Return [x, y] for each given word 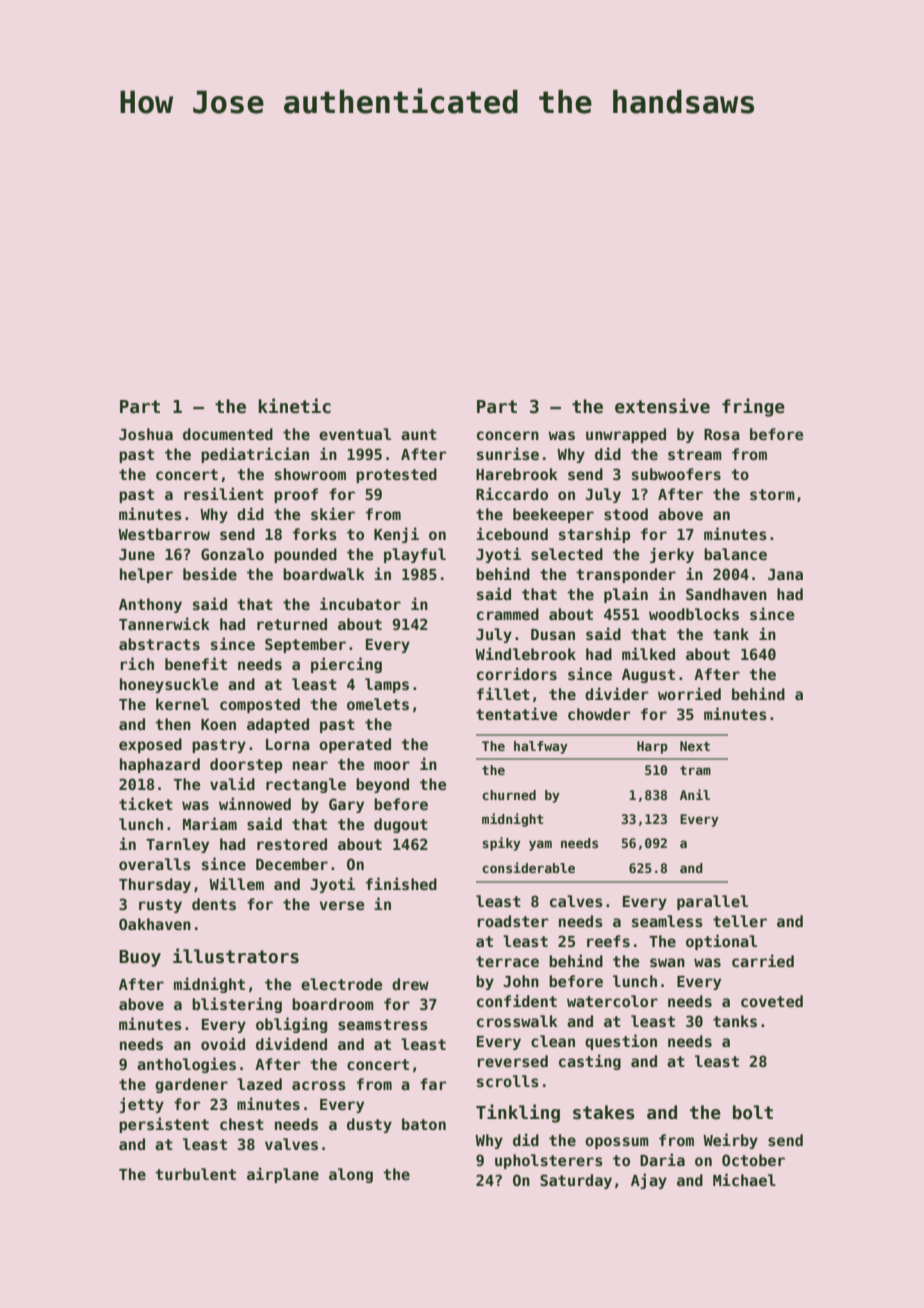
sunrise [508, 453]
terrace [507, 961]
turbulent [195, 1174]
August [648, 676]
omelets [378, 704]
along [351, 1175]
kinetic [294, 406]
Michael [744, 1179]
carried [763, 960]
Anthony [150, 605]
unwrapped [626, 435]
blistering [237, 1005]
